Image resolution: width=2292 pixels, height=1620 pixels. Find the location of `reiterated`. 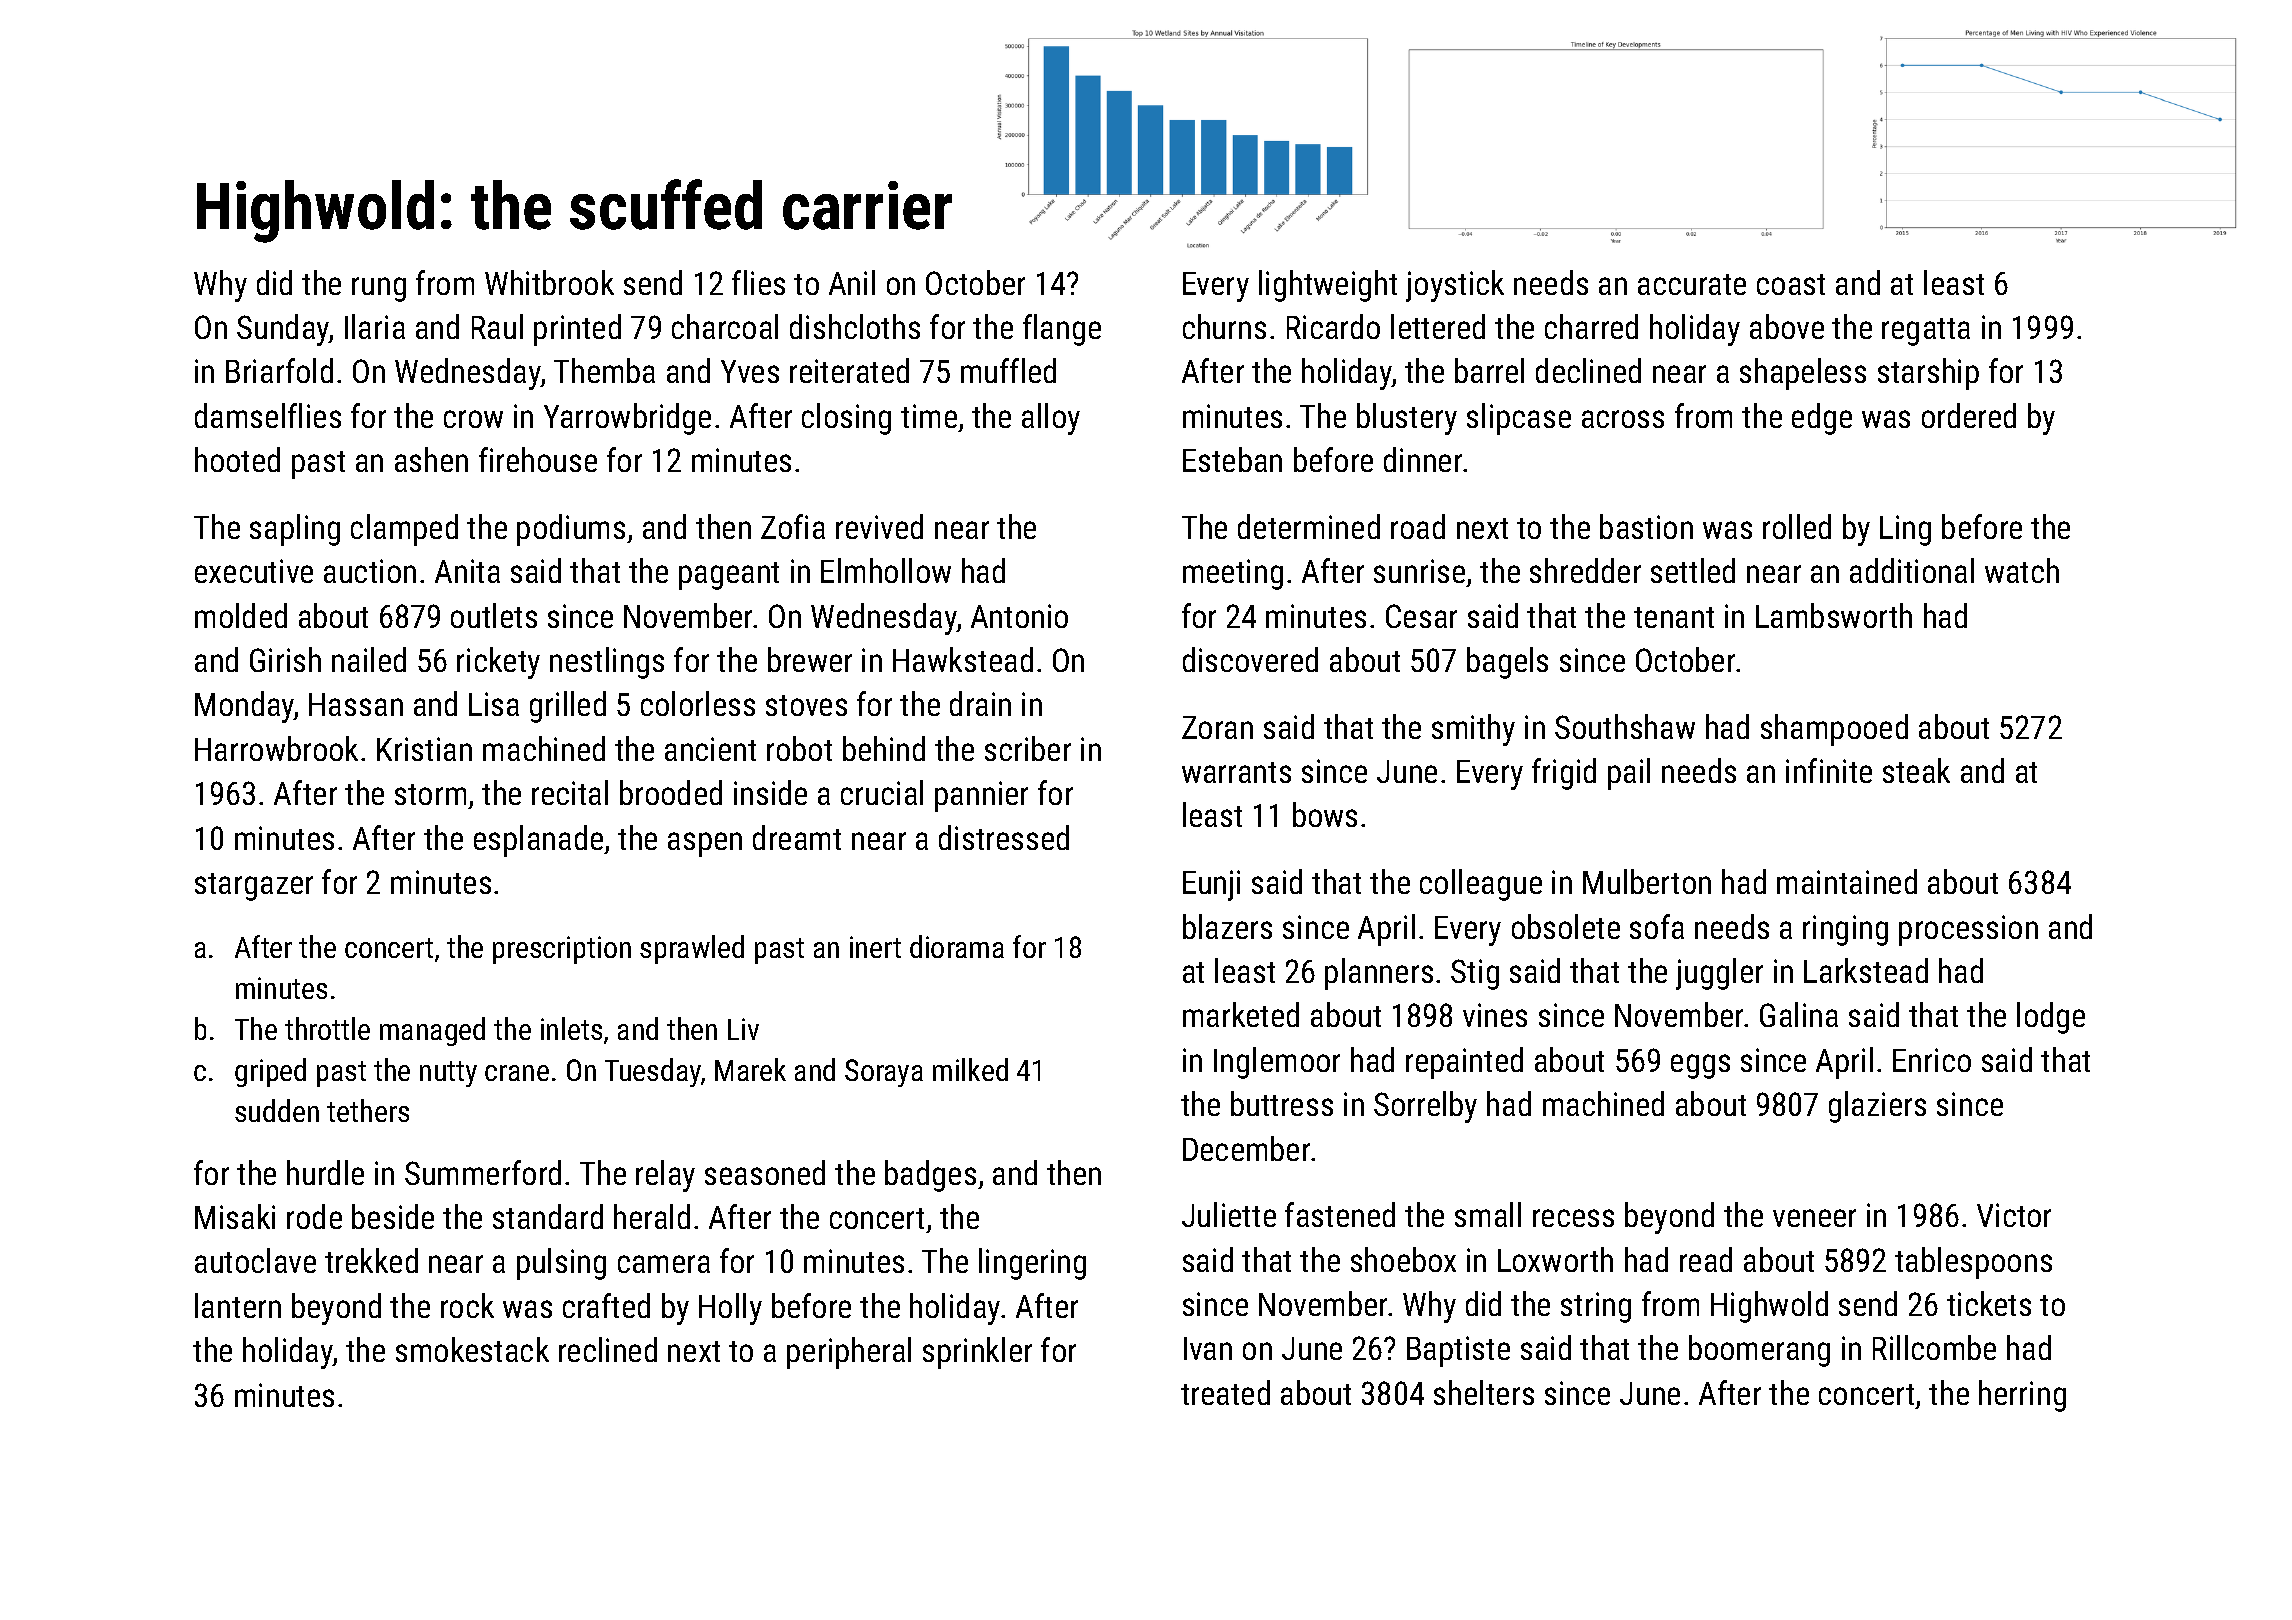

reiterated is located at coordinates (849, 370).
